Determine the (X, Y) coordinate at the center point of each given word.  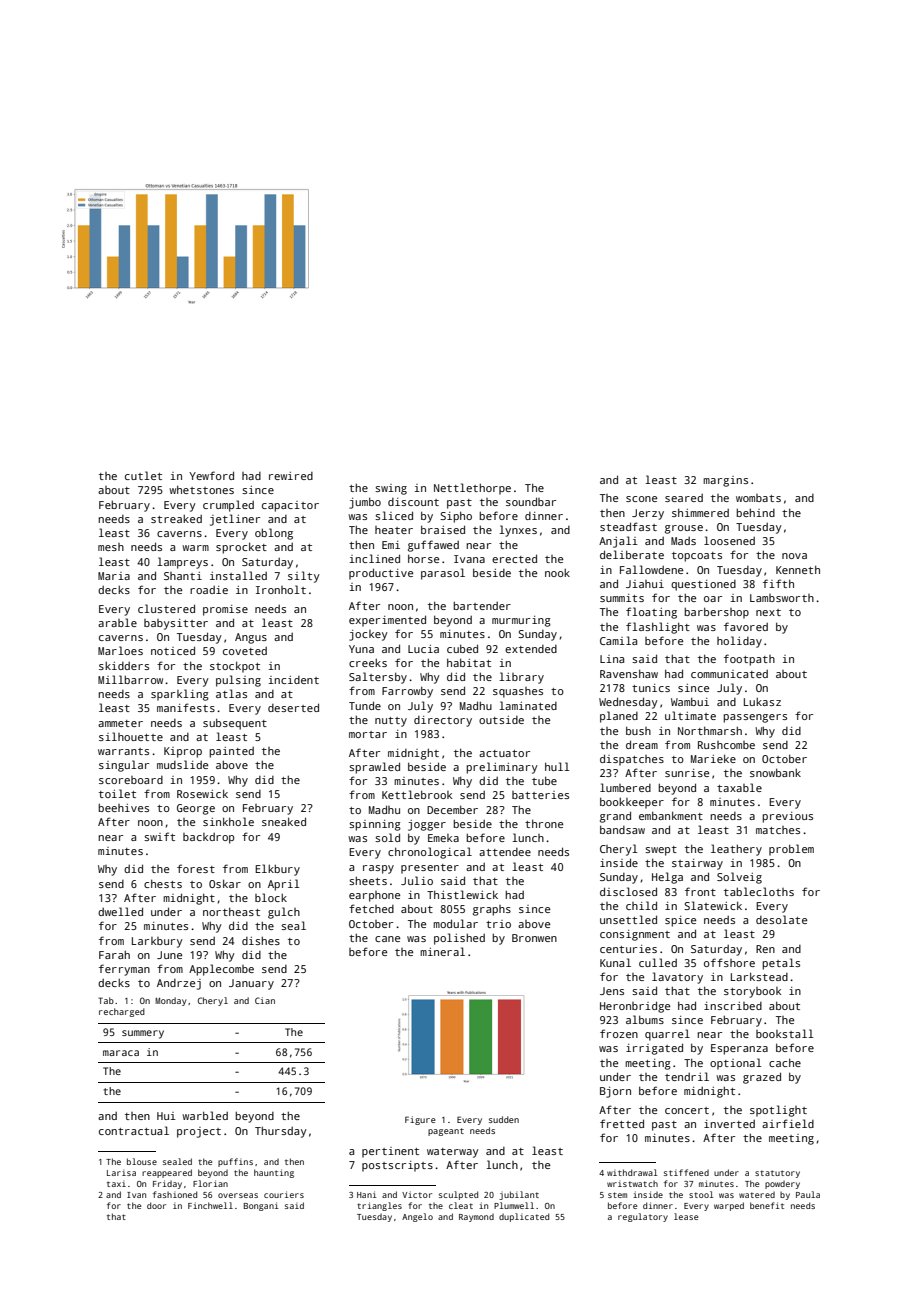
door (156, 1205)
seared (684, 498)
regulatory (643, 1217)
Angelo (417, 1217)
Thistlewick (462, 894)
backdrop (208, 838)
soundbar (531, 501)
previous (787, 817)
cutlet (143, 475)
